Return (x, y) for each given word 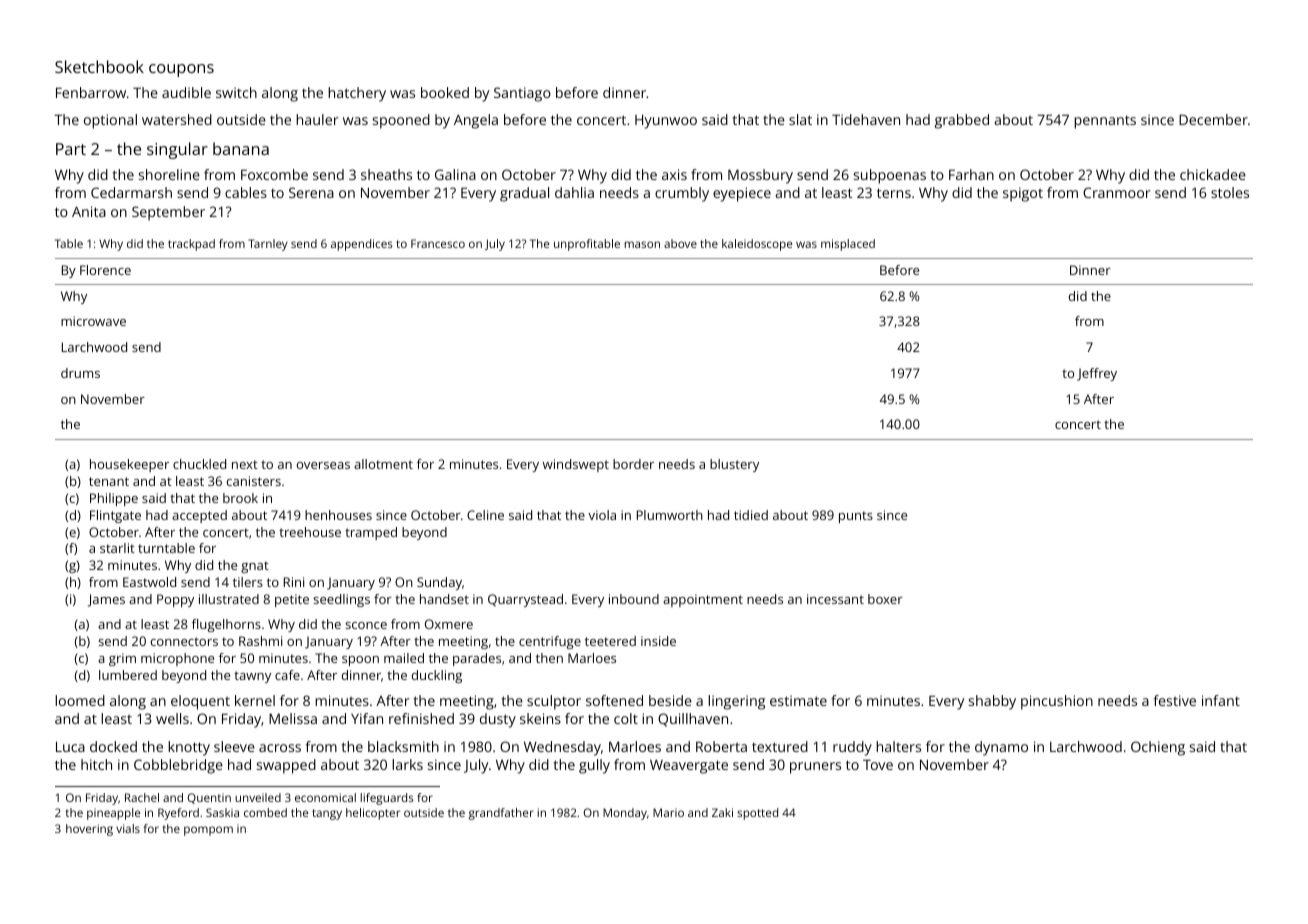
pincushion (1057, 702)
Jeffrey (1097, 374)
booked (445, 92)
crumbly (682, 194)
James (106, 600)
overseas (323, 465)
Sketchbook (99, 66)
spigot (1023, 194)
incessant (835, 599)
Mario (668, 812)
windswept (576, 465)
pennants (1105, 122)
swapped (286, 766)
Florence (105, 270)
